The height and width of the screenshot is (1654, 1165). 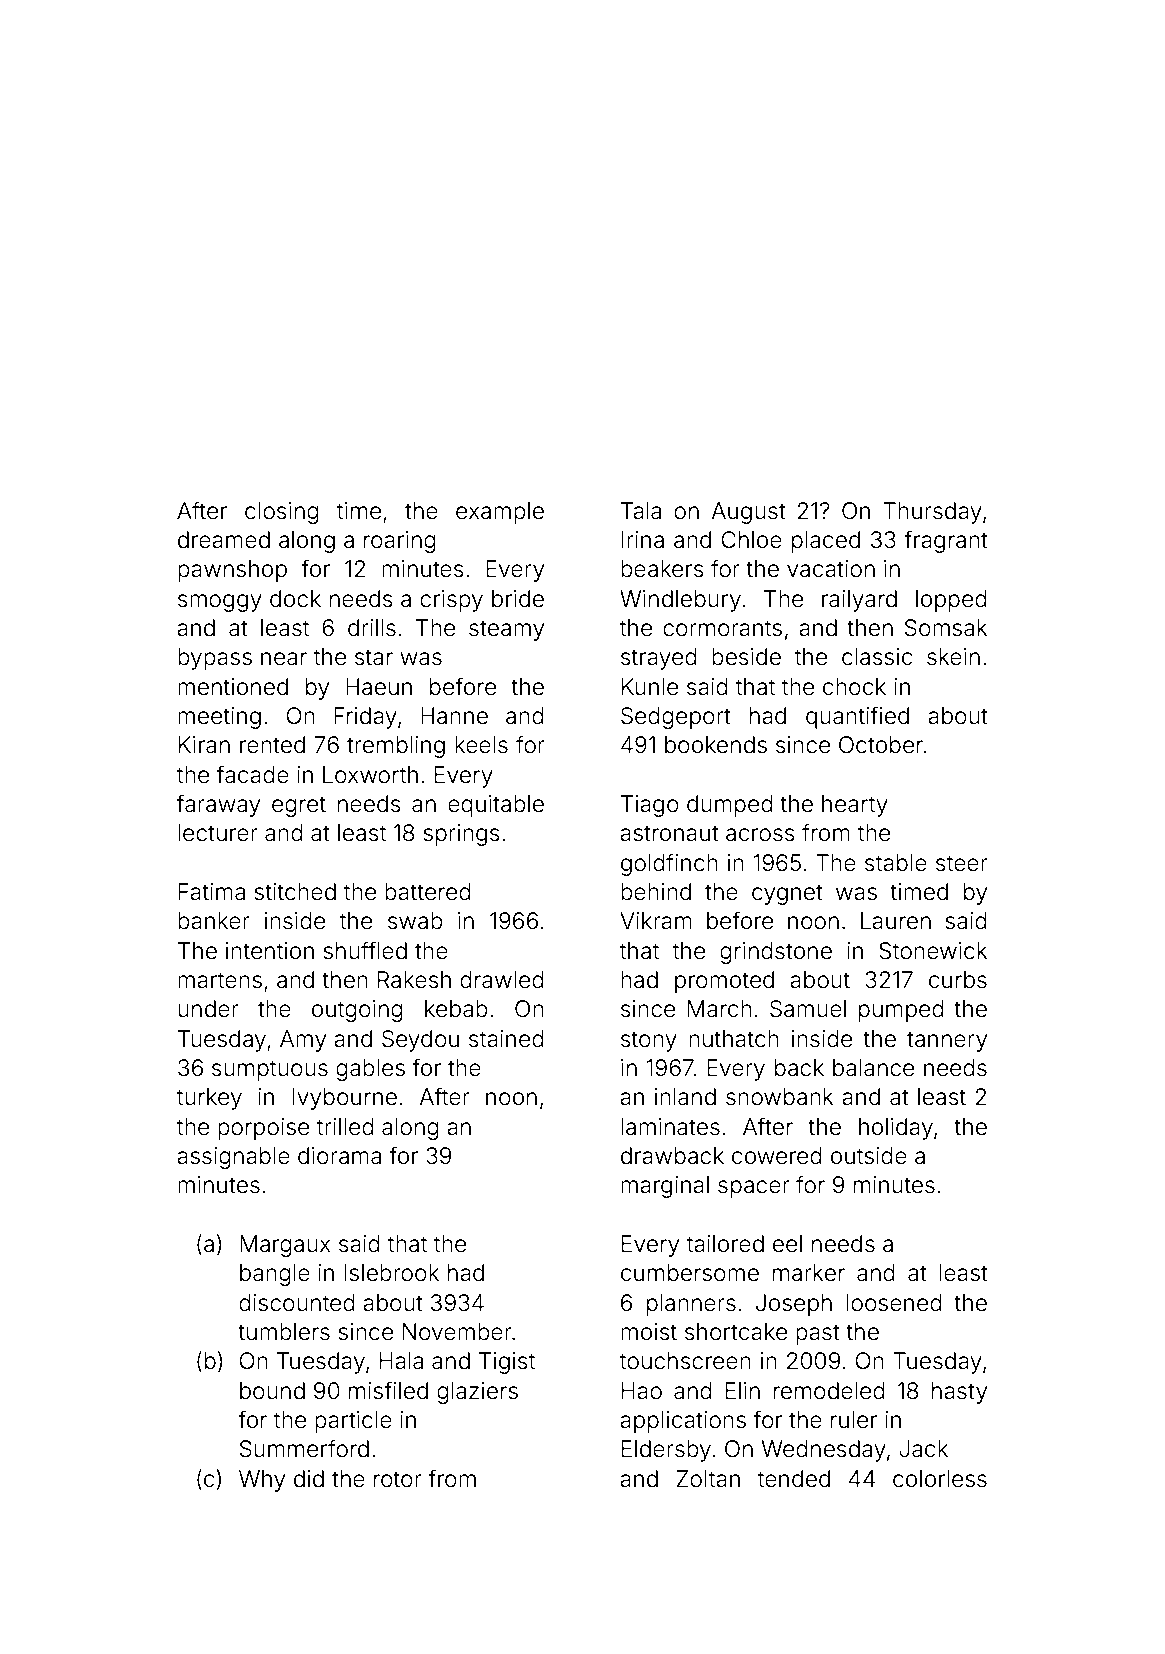 I want to click on Fatima, so click(x=212, y=892).
